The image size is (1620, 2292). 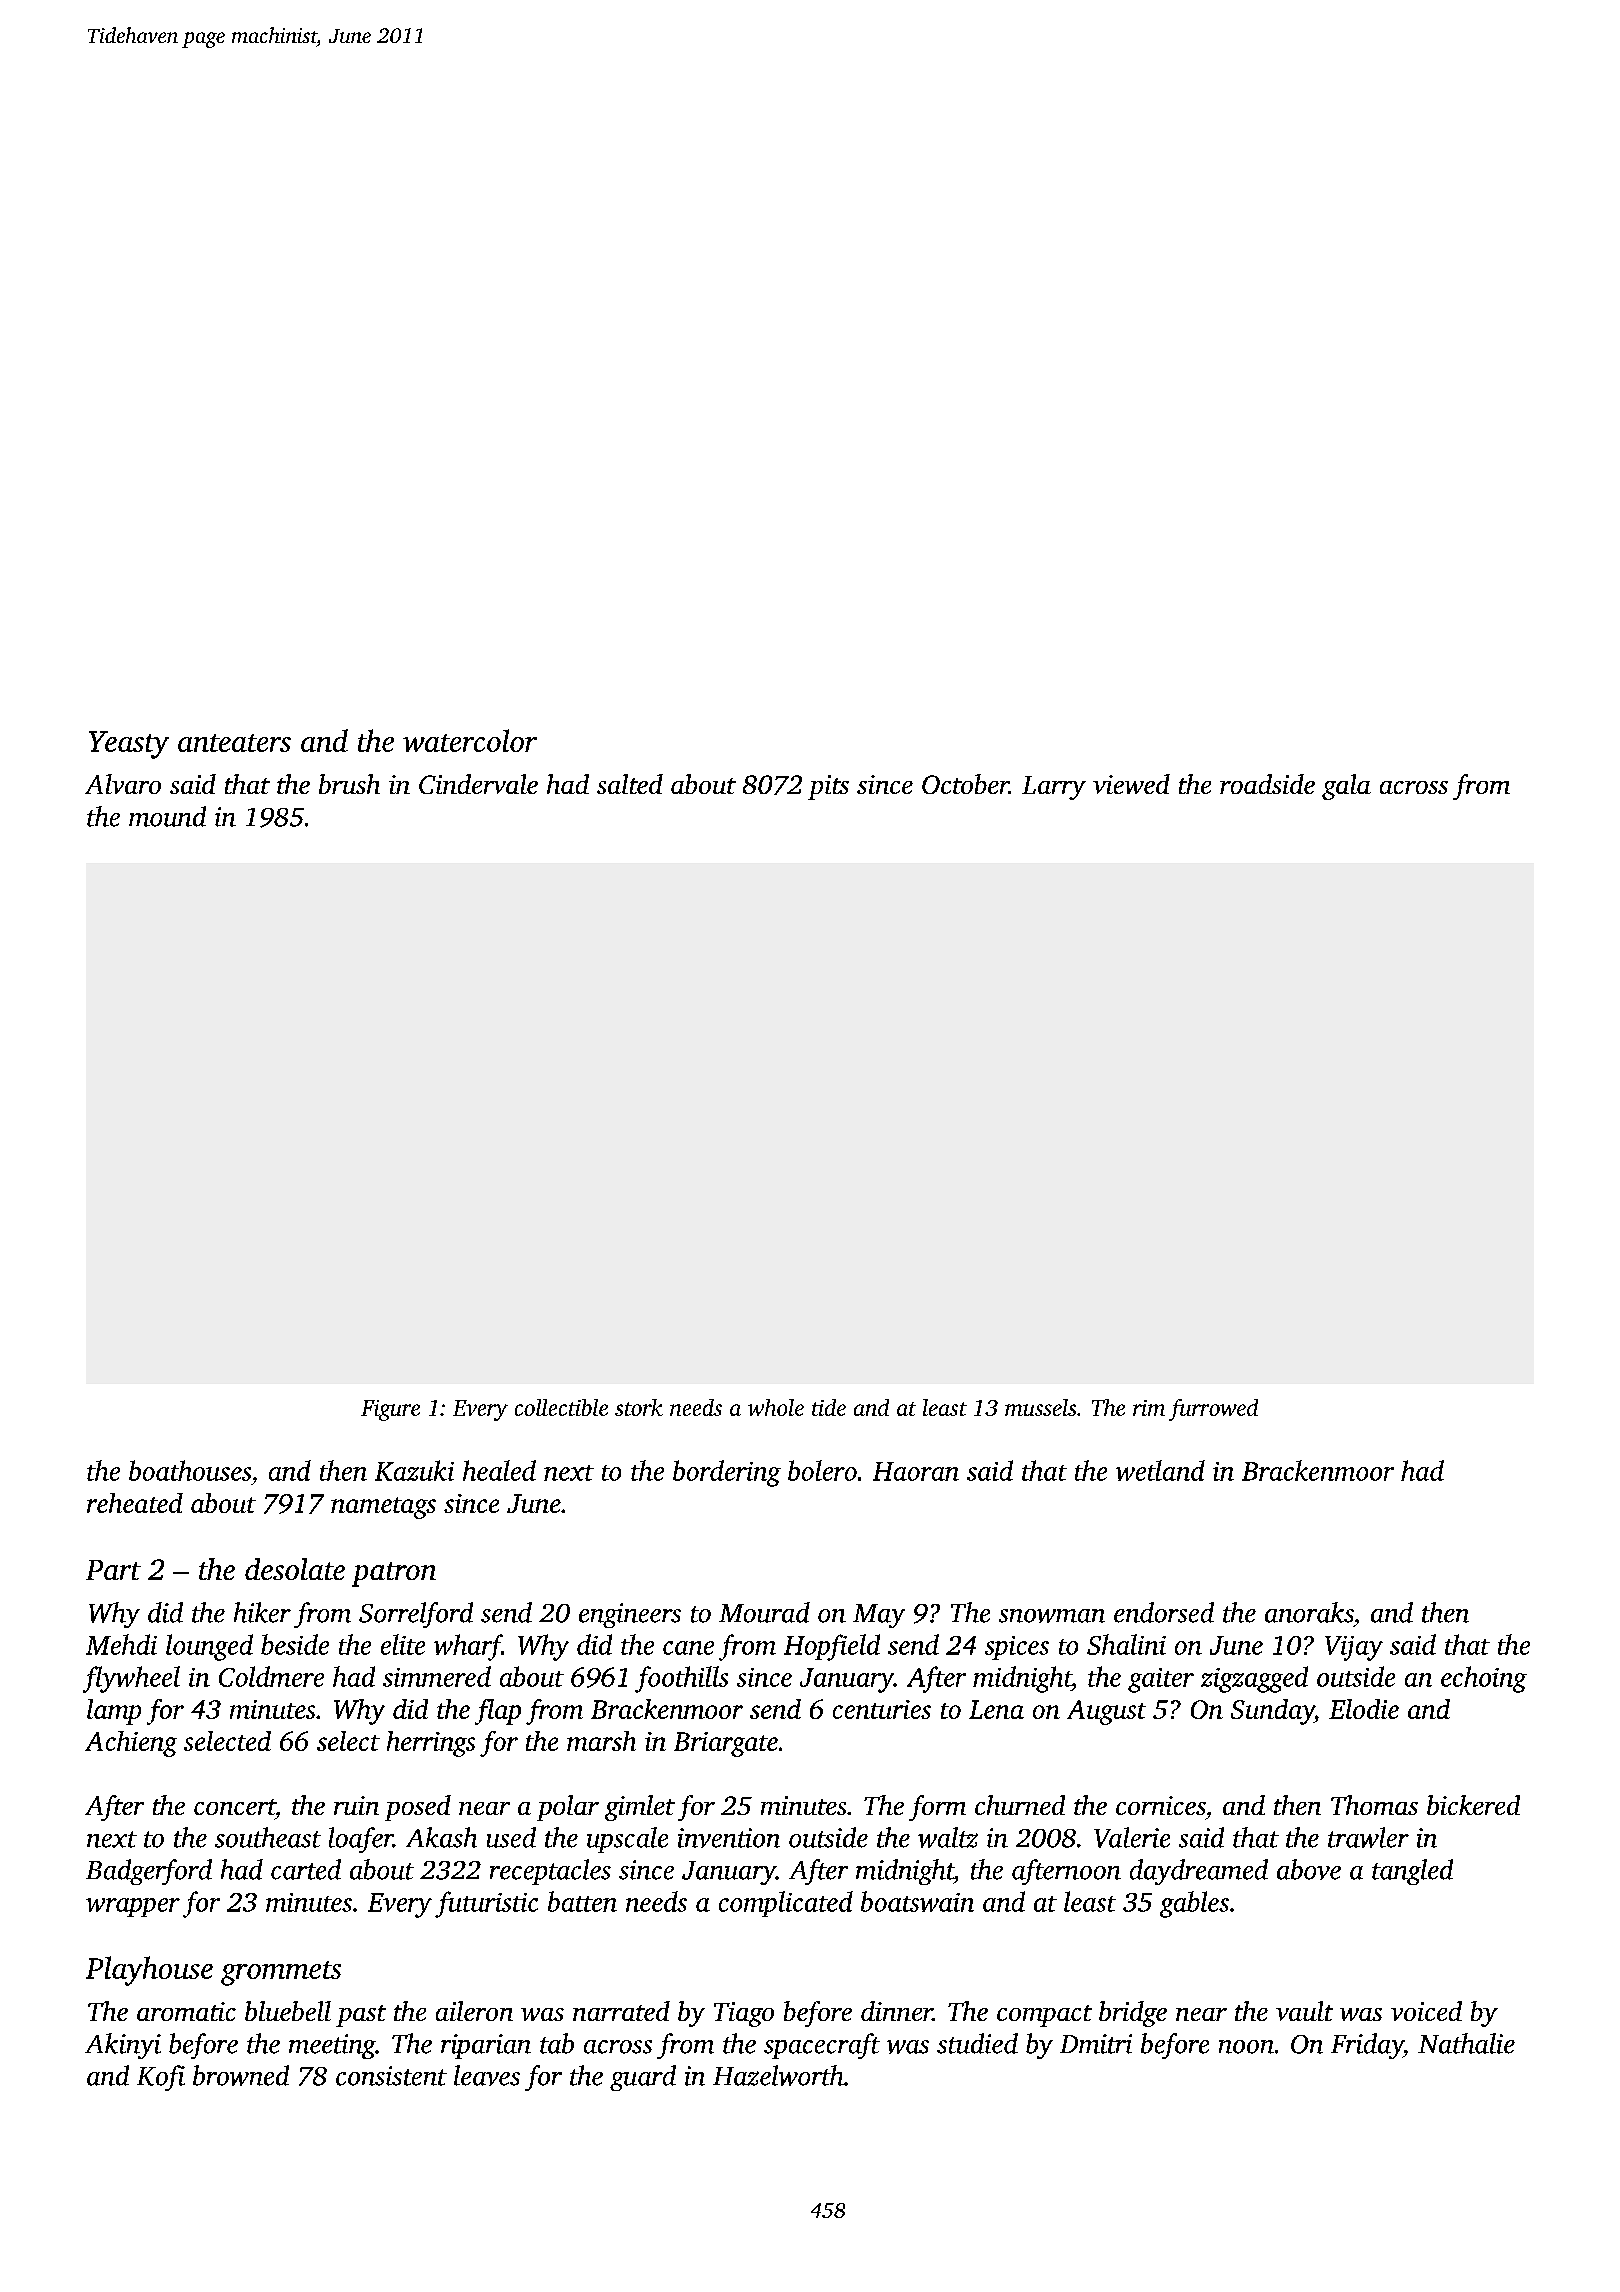 What do you see at coordinates (167, 816) in the document?
I see `mound` at bounding box center [167, 816].
